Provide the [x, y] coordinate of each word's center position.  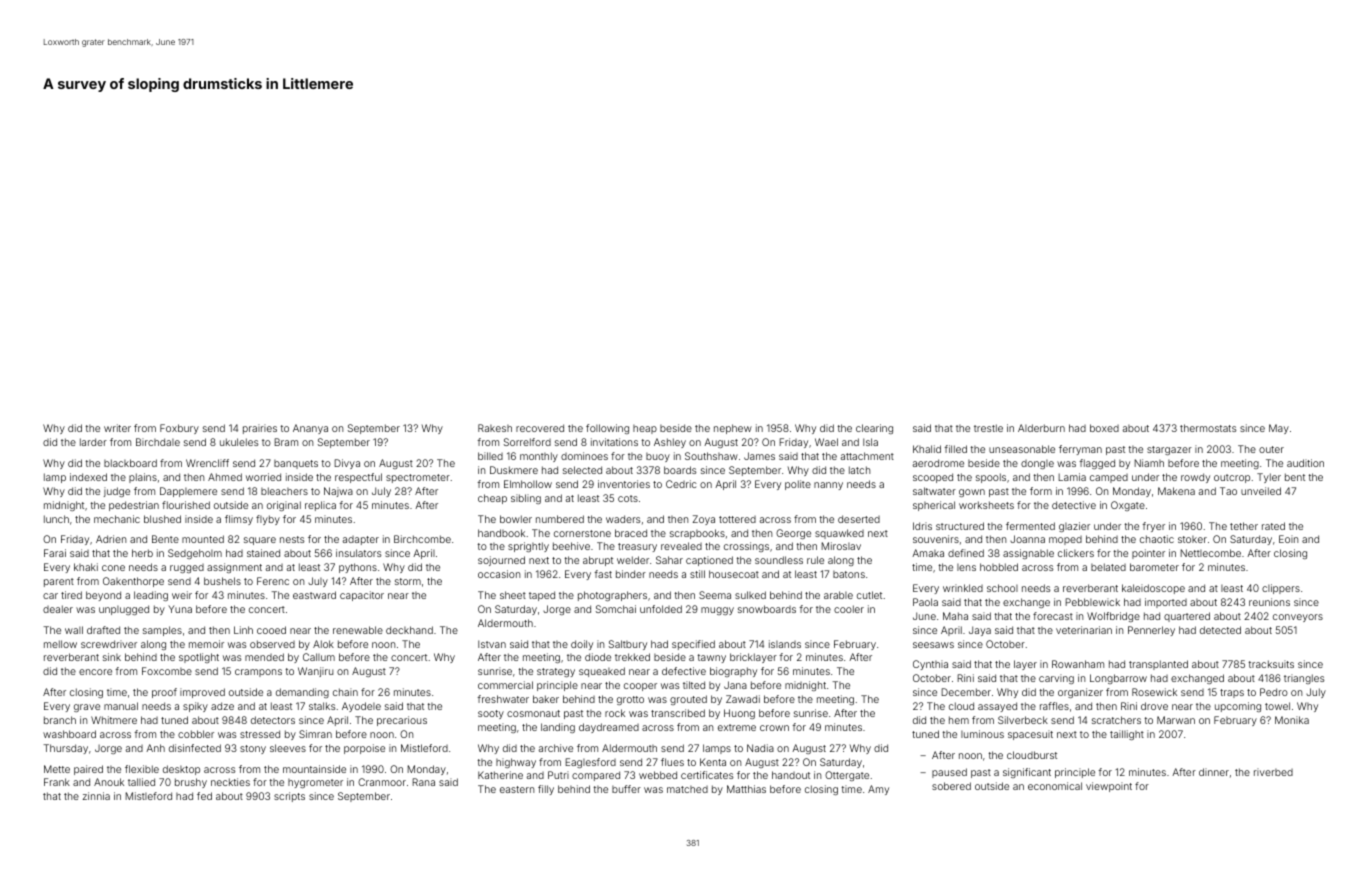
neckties [230, 782]
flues [672, 762]
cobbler [196, 734]
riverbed [1273, 772]
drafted [103, 630]
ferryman [1080, 450]
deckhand [409, 630]
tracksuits [1271, 664]
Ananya [310, 429]
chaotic [1157, 539]
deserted [859, 519]
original [284, 506]
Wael [826, 442]
